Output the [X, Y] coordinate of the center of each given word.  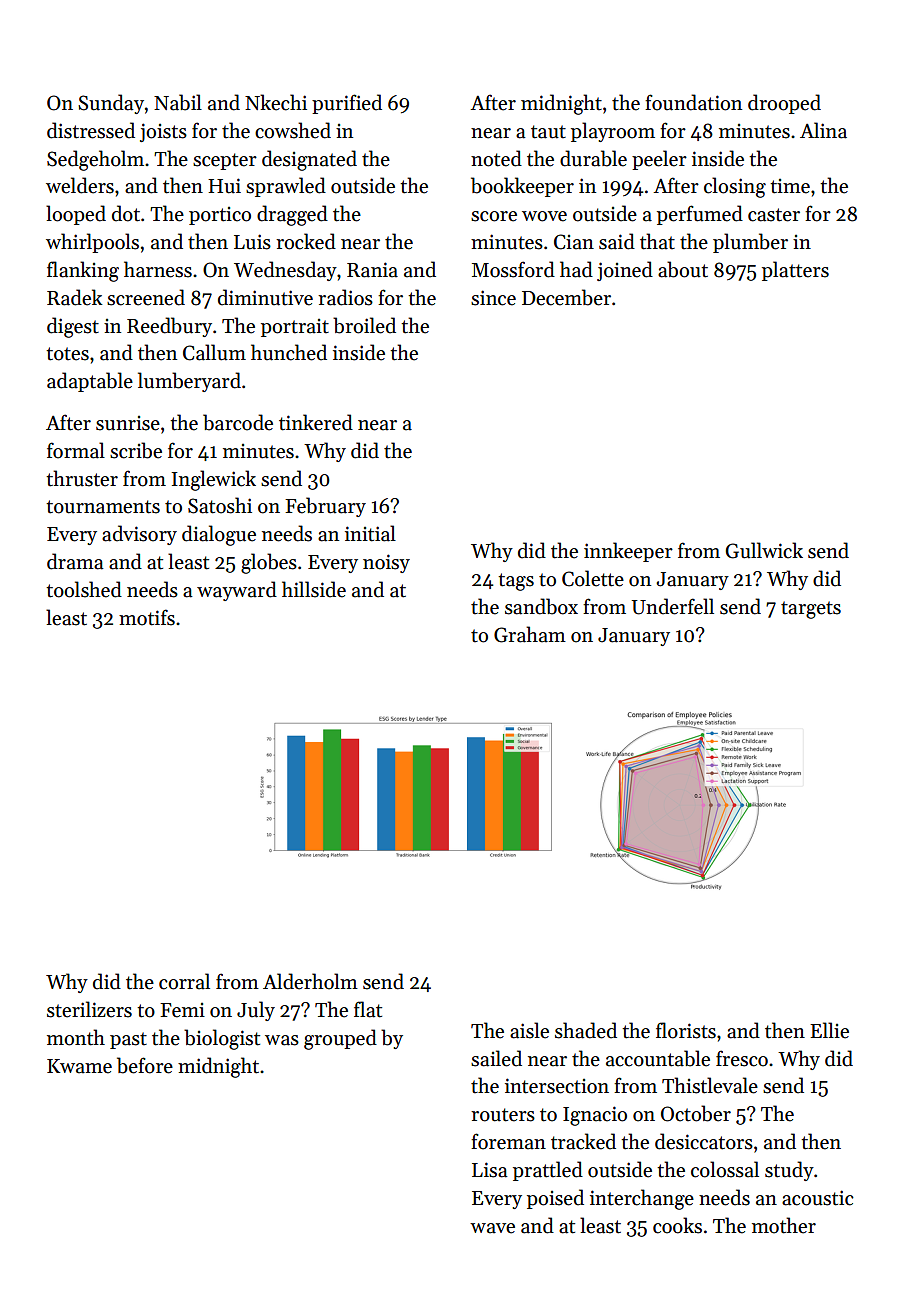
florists [686, 1030]
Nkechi [276, 102]
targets [811, 610]
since [493, 298]
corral [184, 981]
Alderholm [310, 981]
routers [503, 1115]
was [282, 1040]
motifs [147, 617]
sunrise [128, 423]
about [683, 269]
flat [368, 1009]
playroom [613, 132]
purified [347, 104]
